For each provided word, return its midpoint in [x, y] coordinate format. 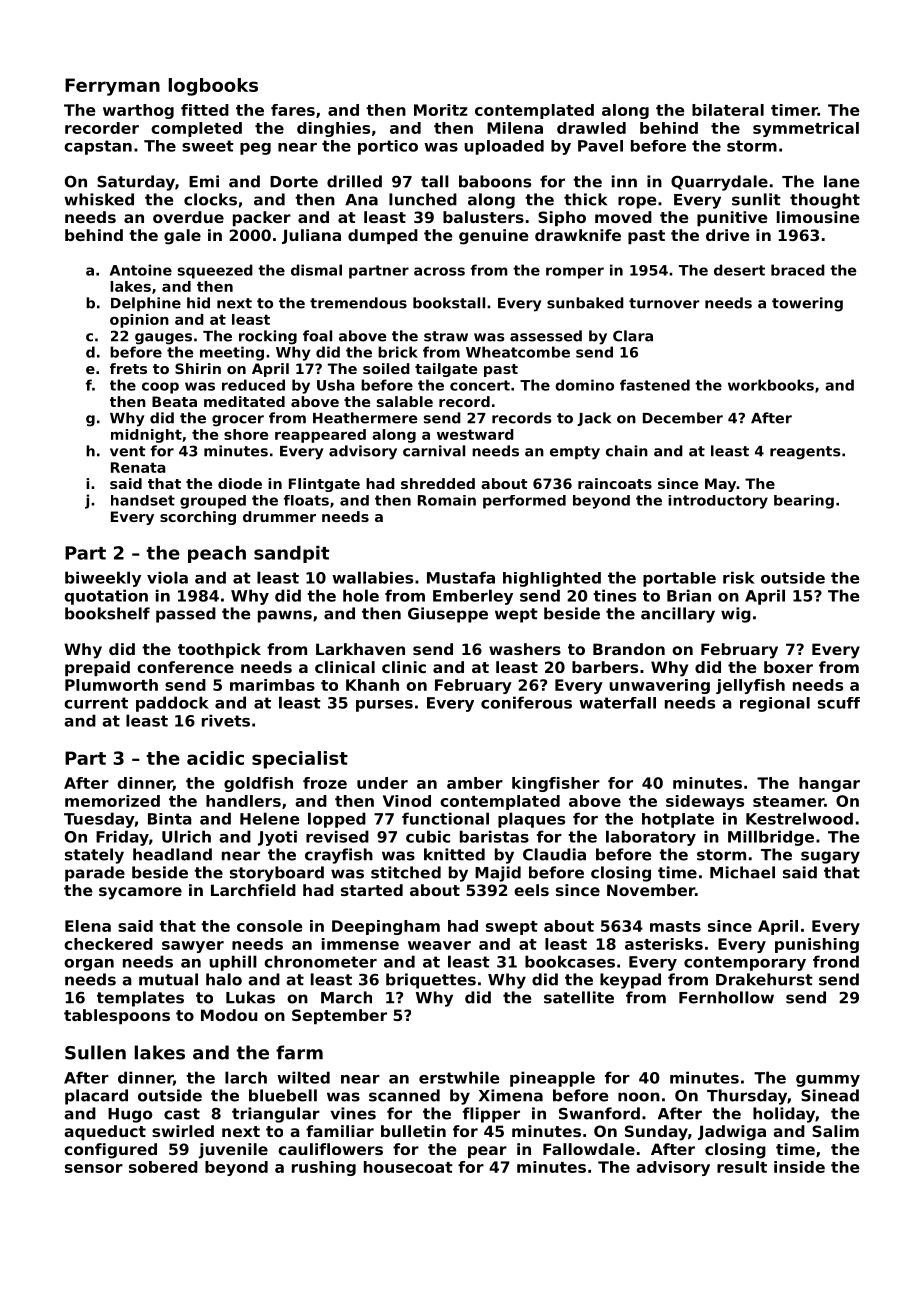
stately [94, 856]
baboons [495, 181]
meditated [244, 401]
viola [167, 577]
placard [96, 1097]
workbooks [771, 385]
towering [807, 304]
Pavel [600, 146]
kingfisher [556, 784]
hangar [829, 784]
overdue [188, 217]
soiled [386, 368]
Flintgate [324, 485]
